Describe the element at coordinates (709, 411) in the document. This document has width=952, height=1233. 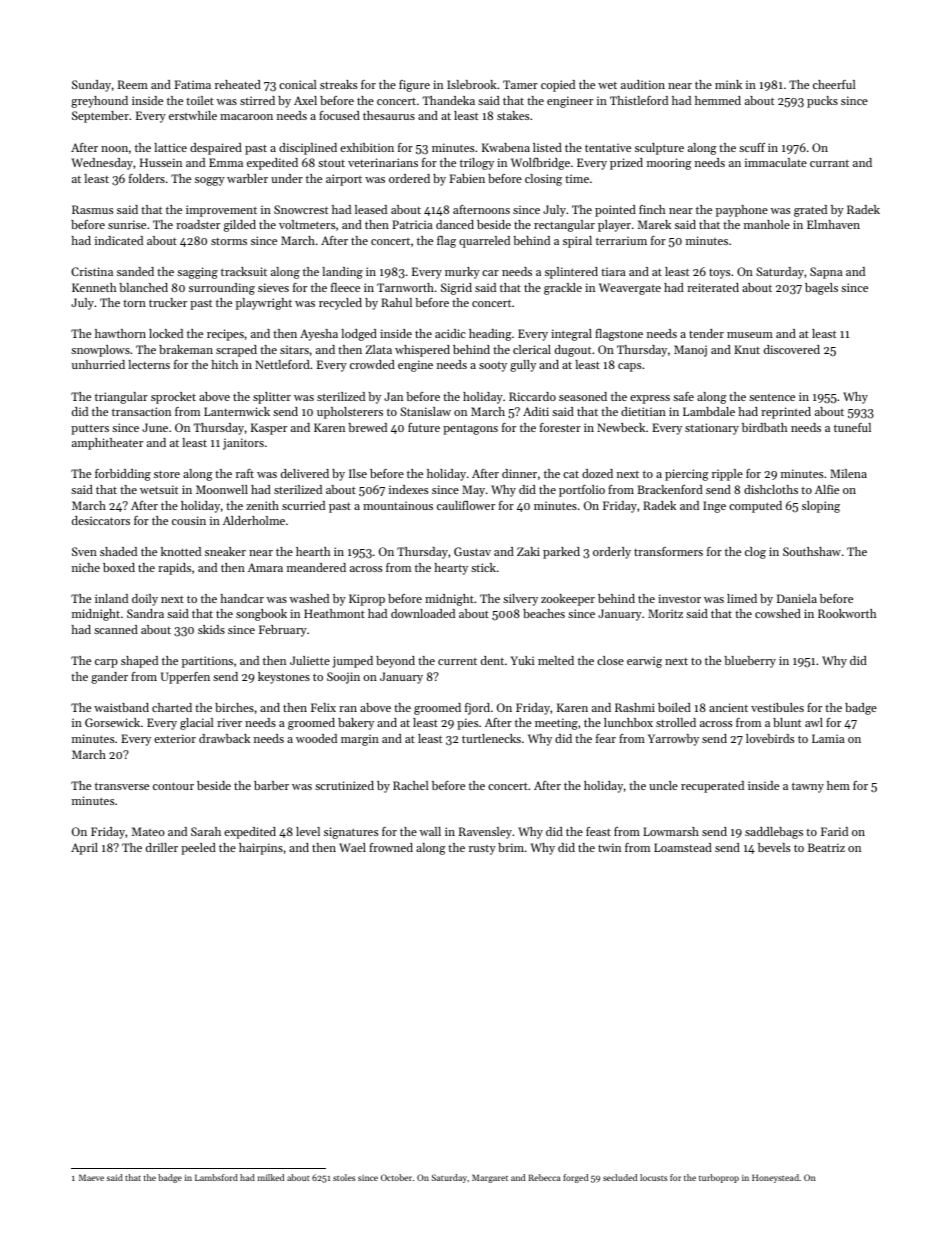
I see `Lambdale` at that location.
